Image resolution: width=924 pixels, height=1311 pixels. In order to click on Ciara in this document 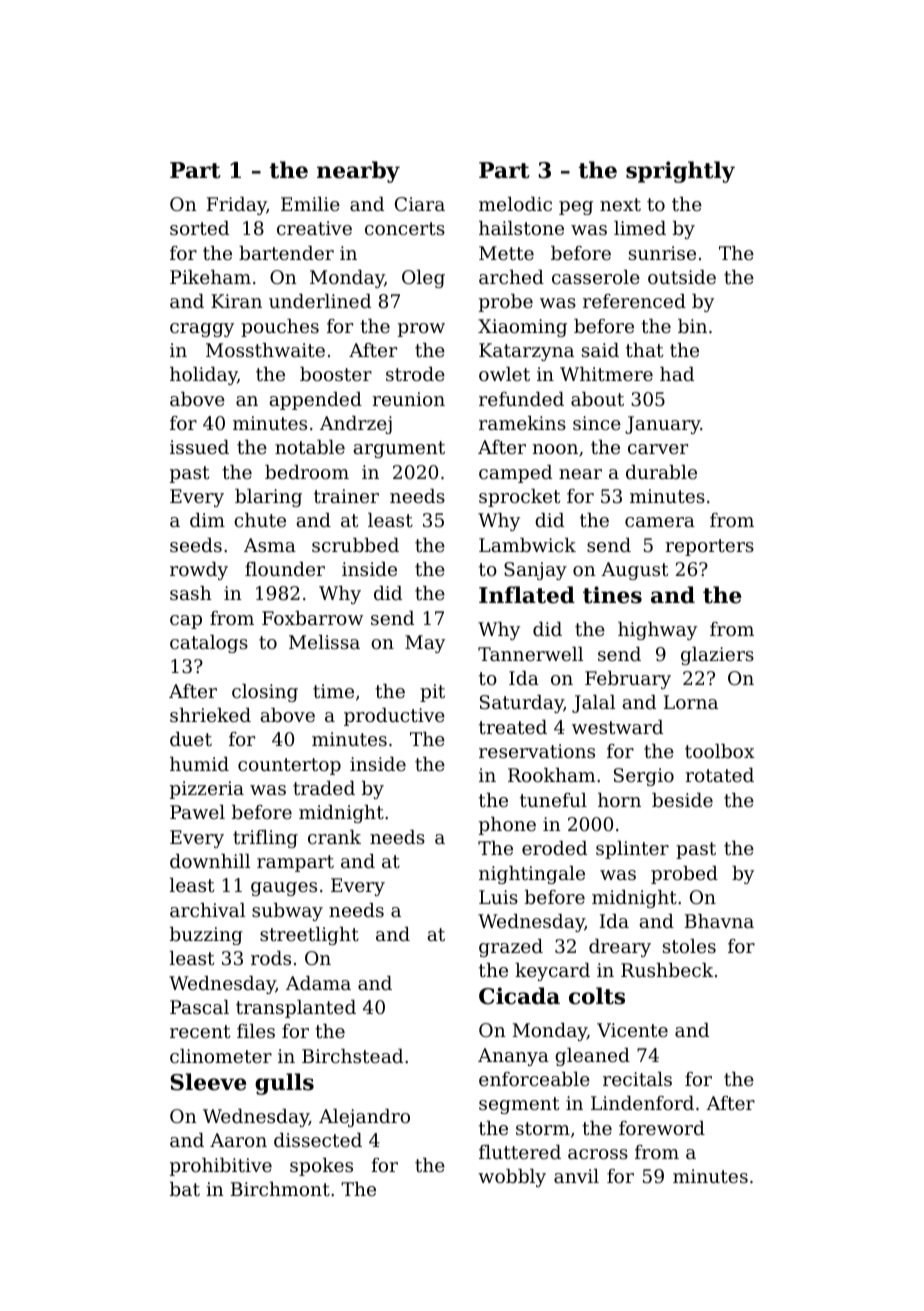, I will do `click(420, 204)`.
